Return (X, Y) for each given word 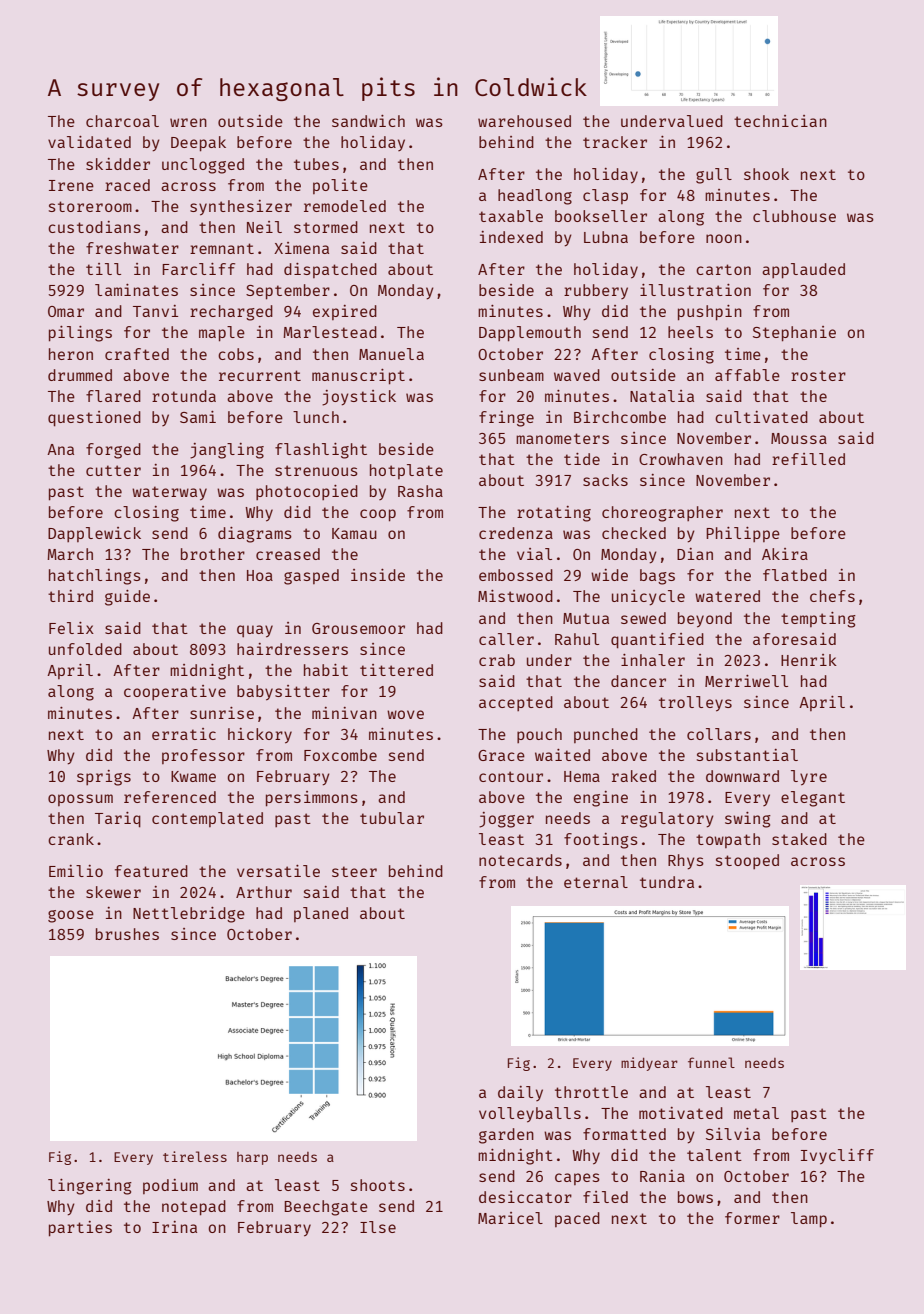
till (103, 269)
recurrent (260, 375)
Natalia (662, 396)
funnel (711, 1062)
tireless (195, 1156)
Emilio (76, 871)
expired (345, 312)
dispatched (330, 270)
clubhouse (794, 216)
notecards (520, 860)
